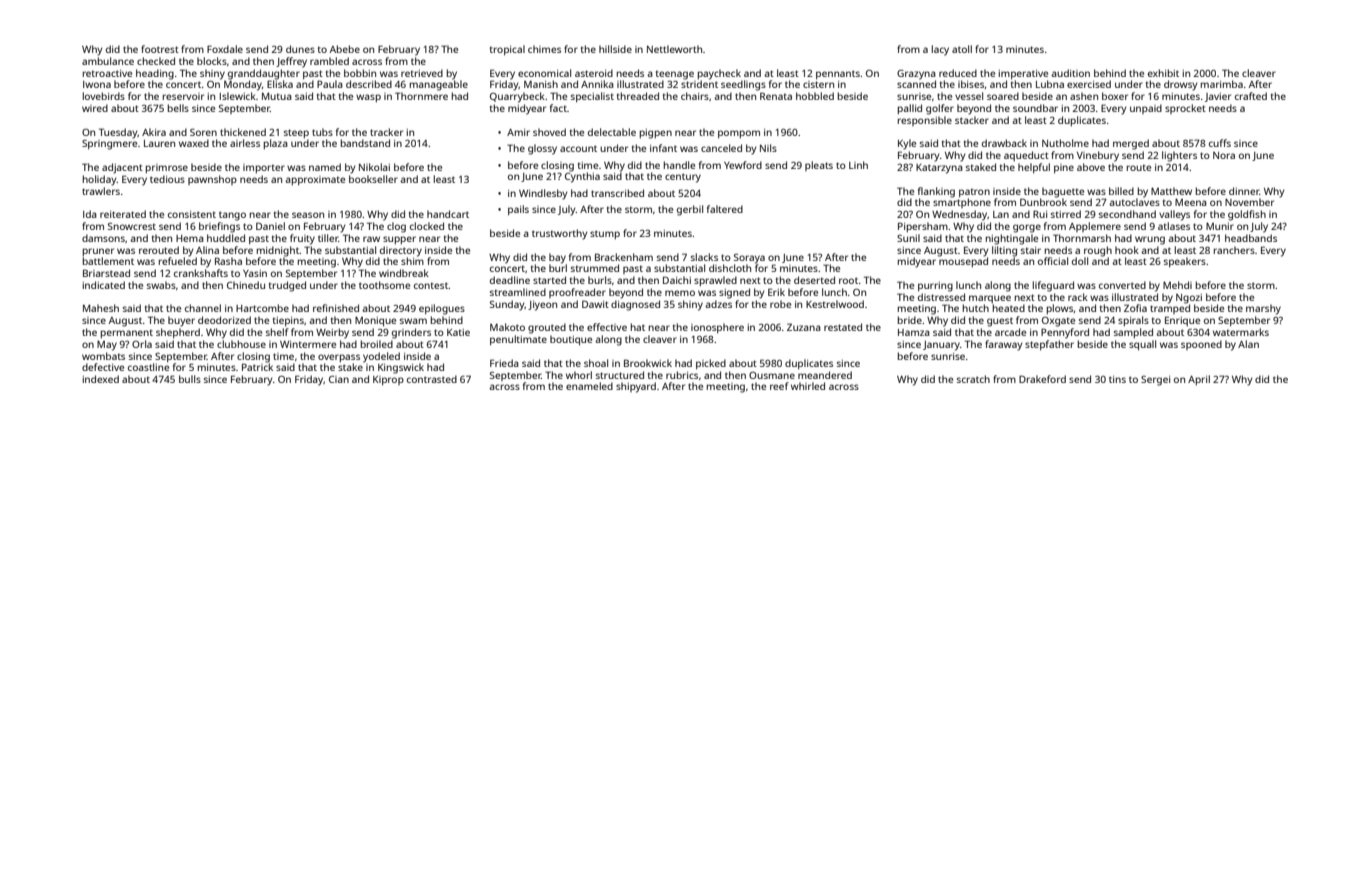 The height and width of the page is (887, 1372). I want to click on above, so click(1091, 167).
